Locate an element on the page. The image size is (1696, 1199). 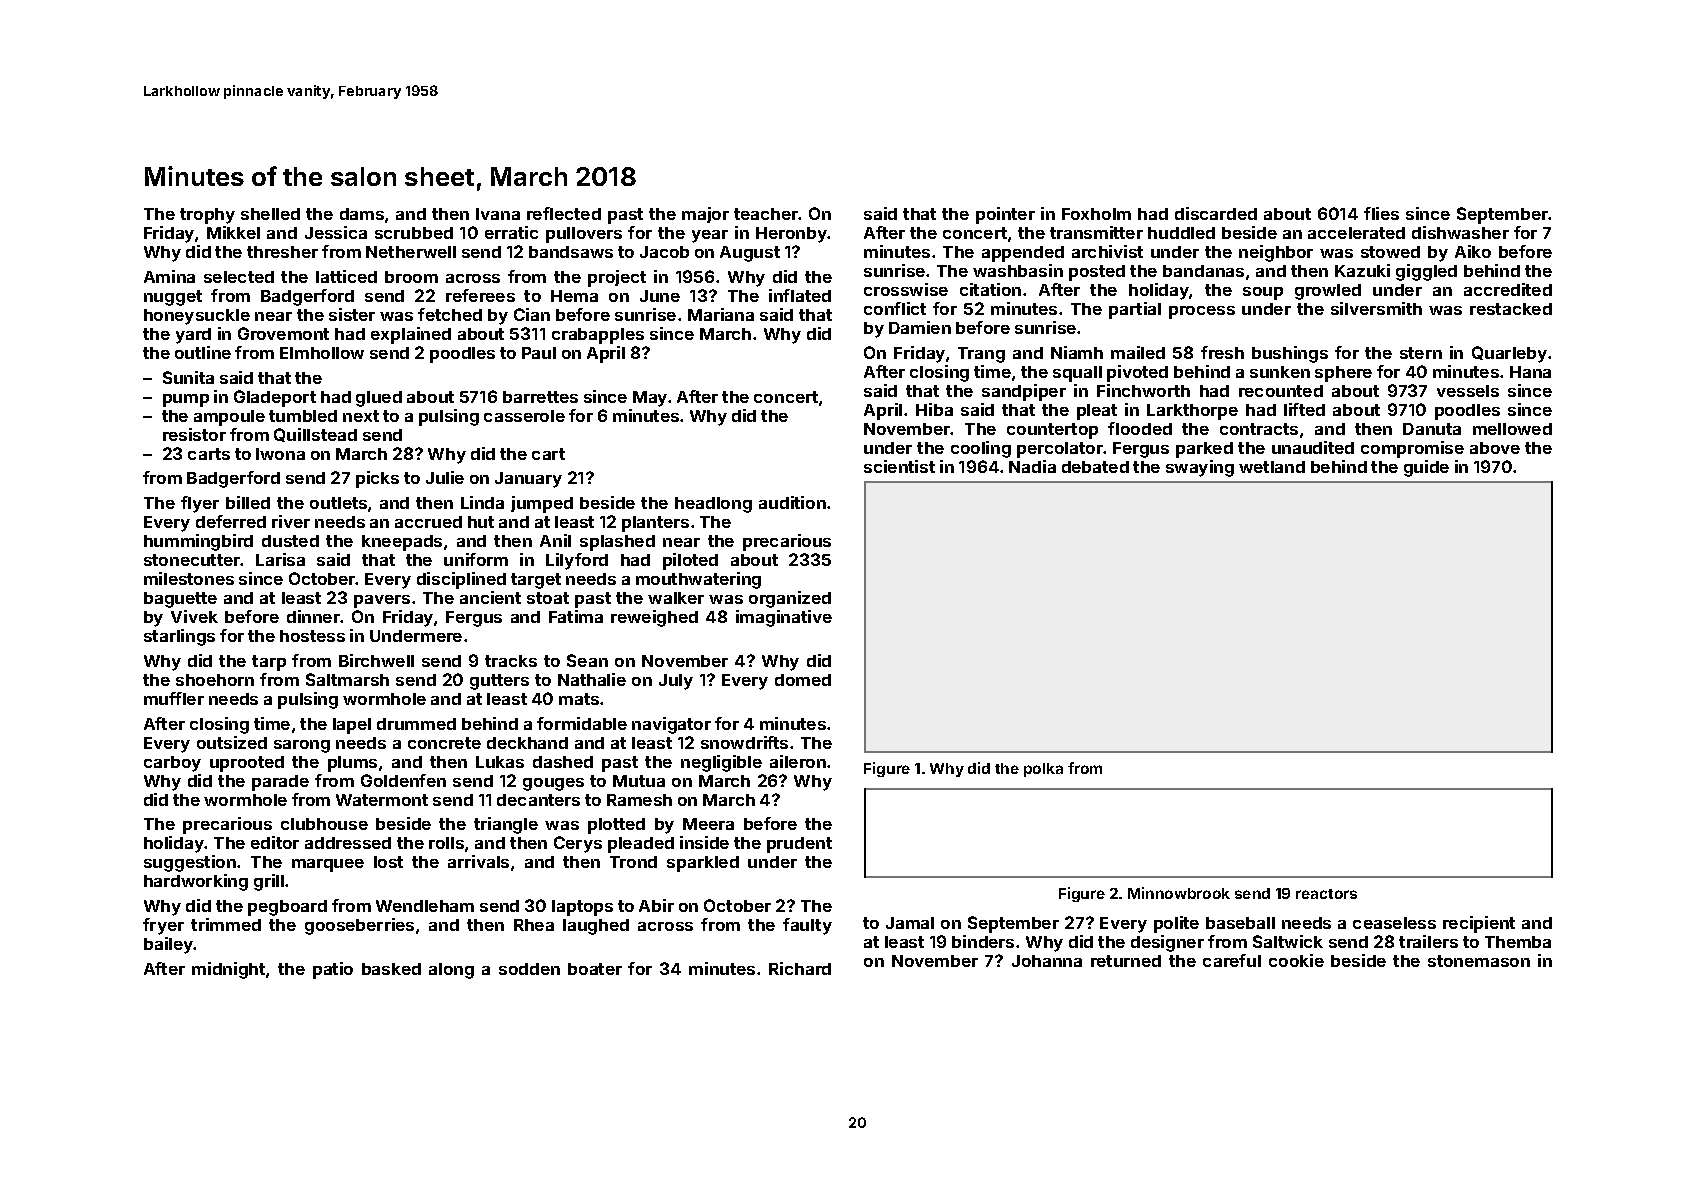
starlings is located at coordinates (179, 637).
